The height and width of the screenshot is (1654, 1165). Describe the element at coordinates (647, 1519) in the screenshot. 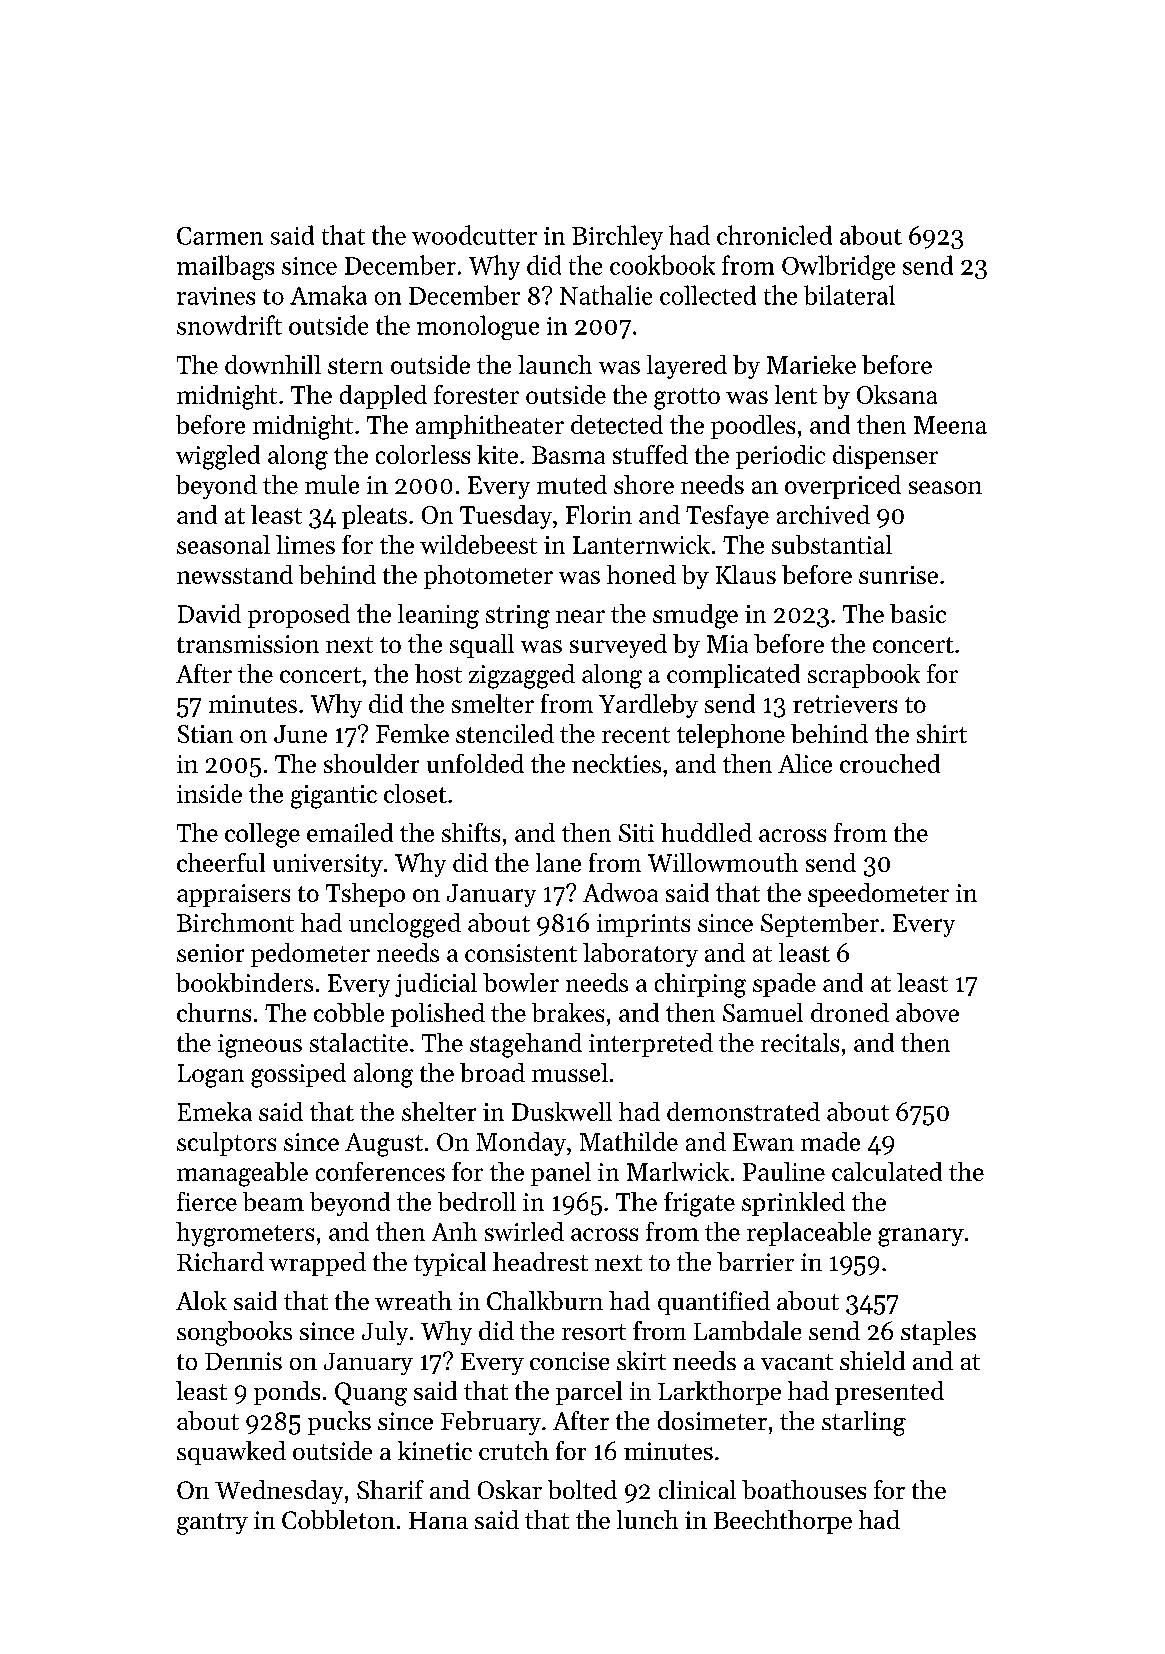

I see `lunch` at that location.
